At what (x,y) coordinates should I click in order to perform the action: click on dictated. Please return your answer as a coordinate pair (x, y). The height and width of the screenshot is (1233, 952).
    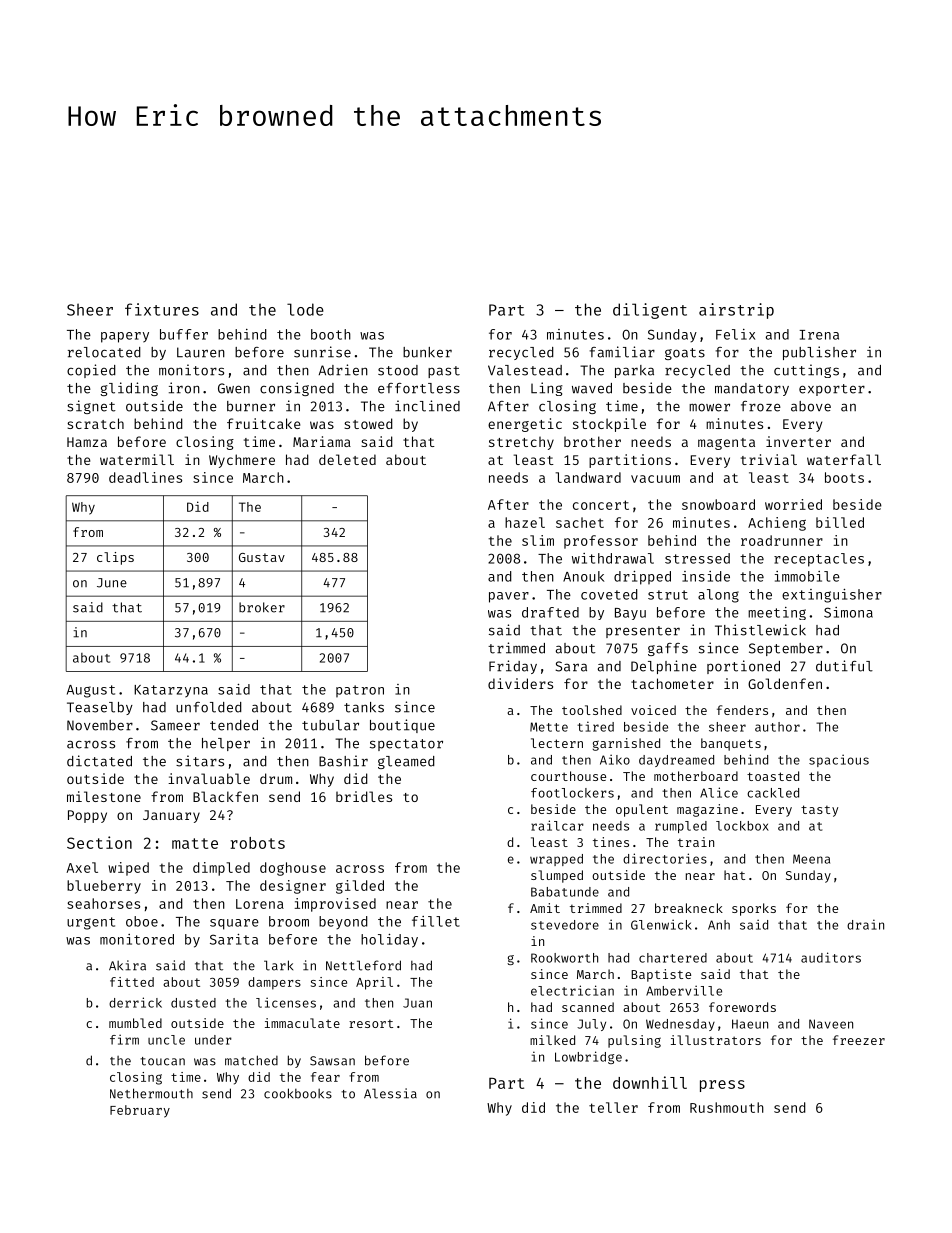
    Looking at the image, I should click on (99, 761).
